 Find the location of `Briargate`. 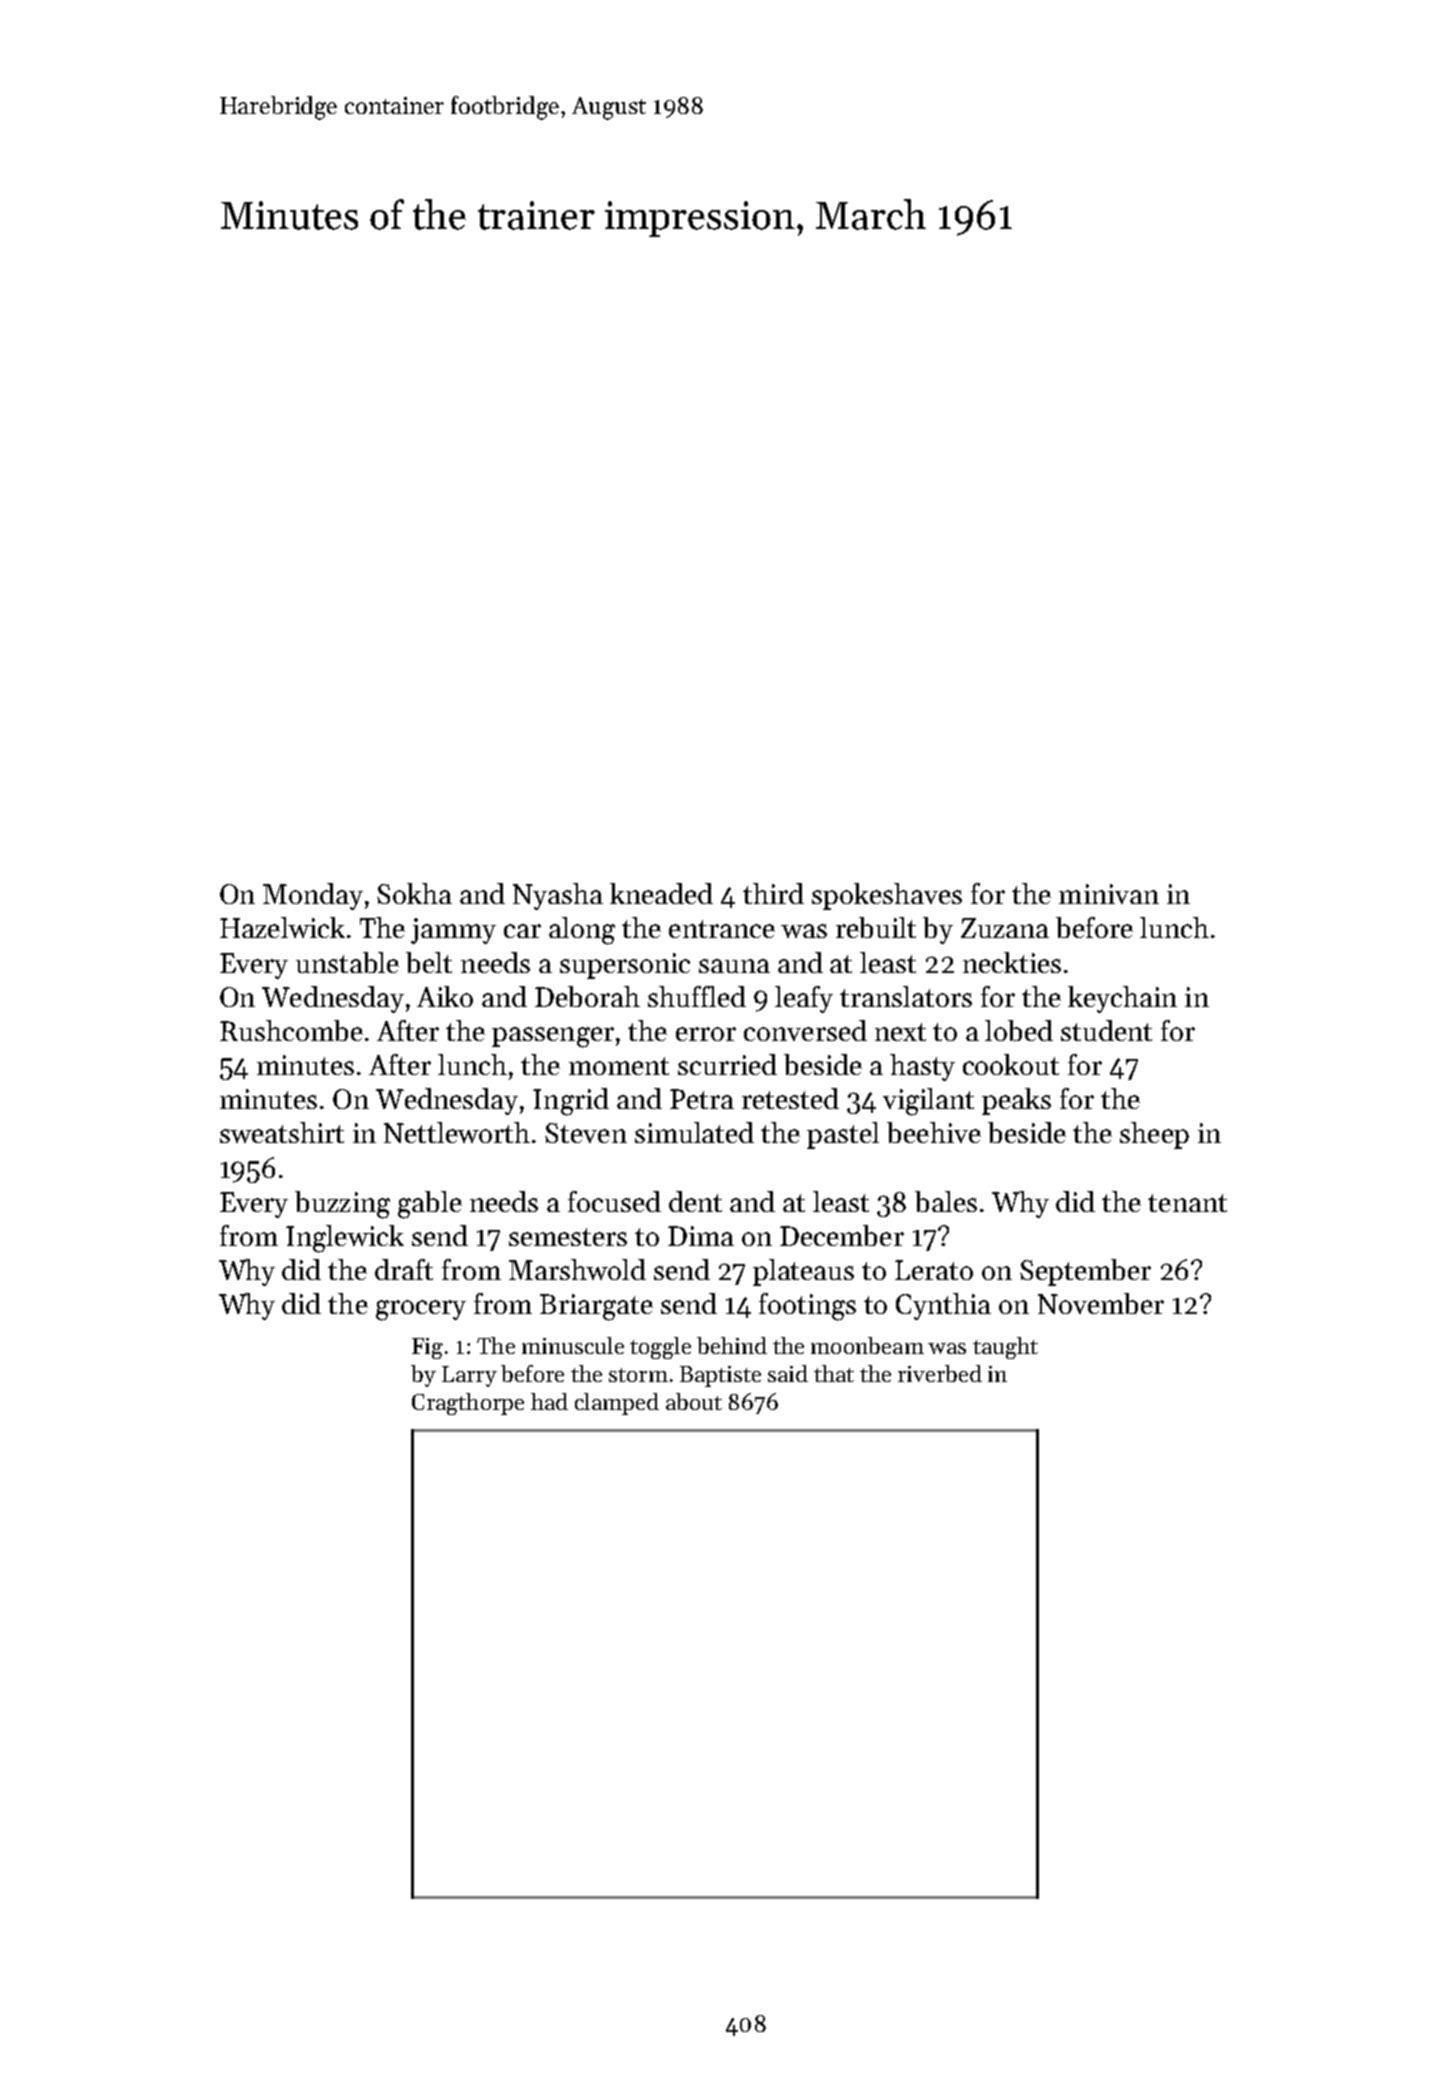

Briargate is located at coordinates (596, 1307).
